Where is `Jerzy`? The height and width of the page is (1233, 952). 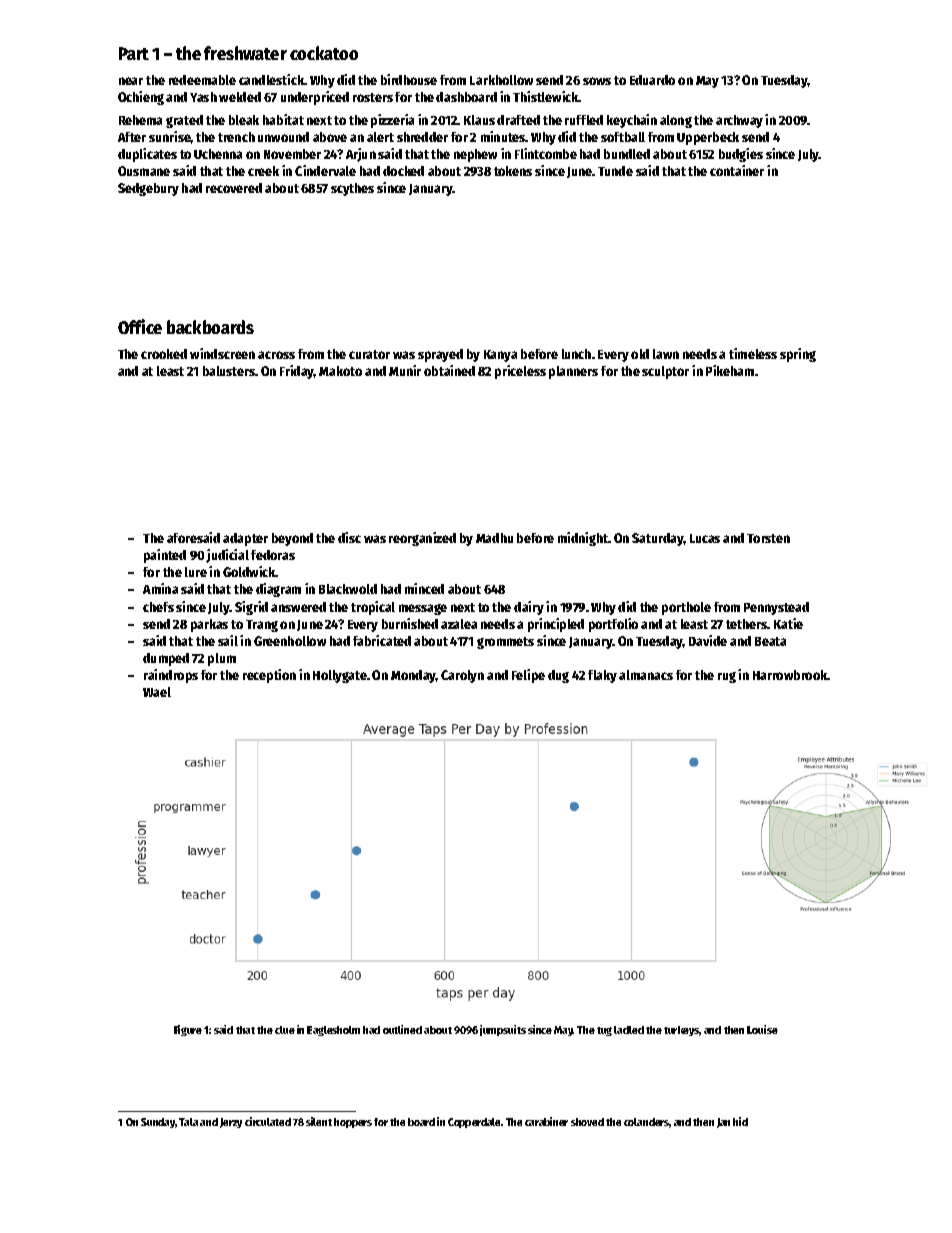 Jerzy is located at coordinates (231, 1123).
